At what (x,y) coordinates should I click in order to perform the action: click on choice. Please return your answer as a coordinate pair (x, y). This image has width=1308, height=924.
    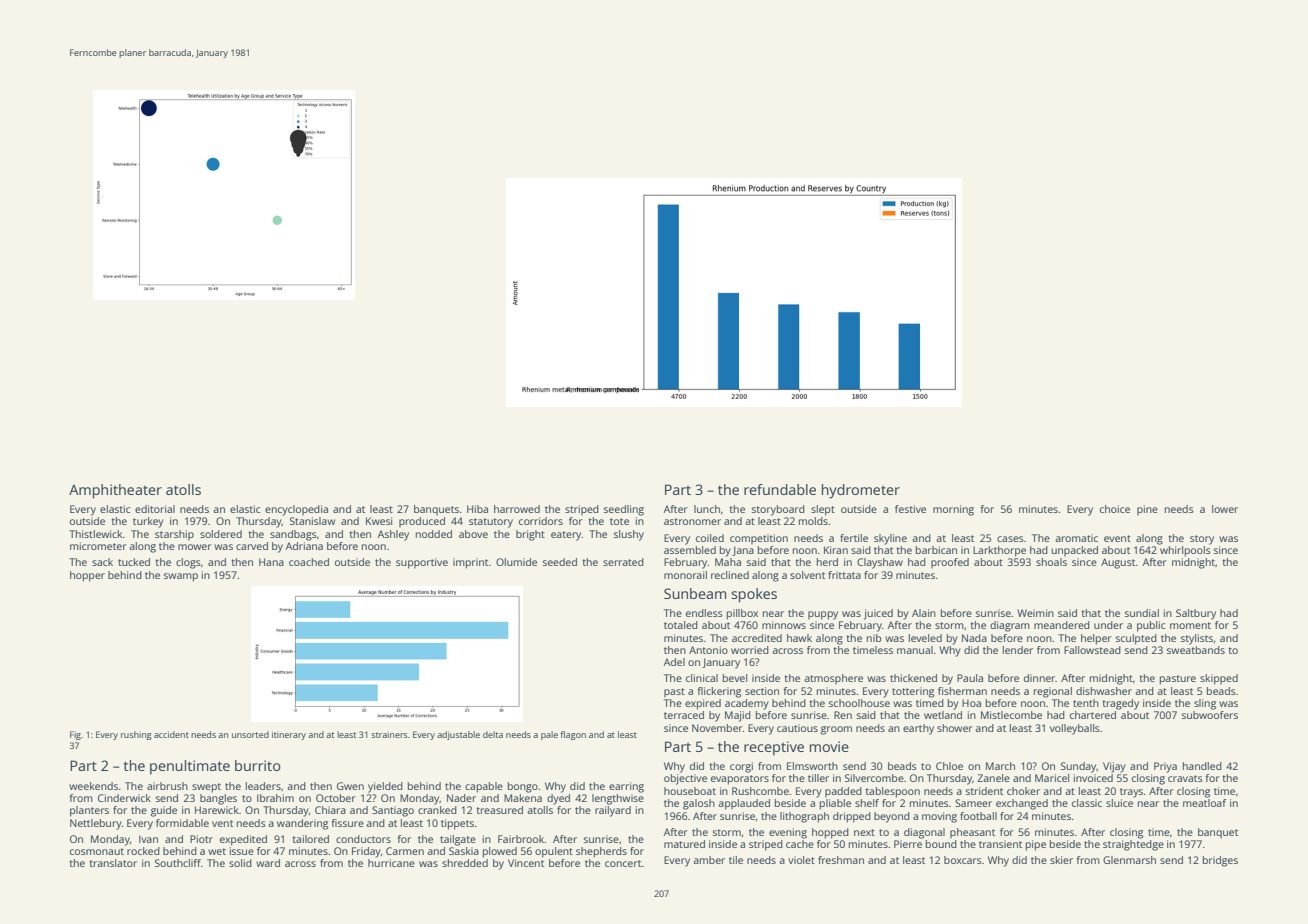
    Looking at the image, I should click on (1115, 509).
